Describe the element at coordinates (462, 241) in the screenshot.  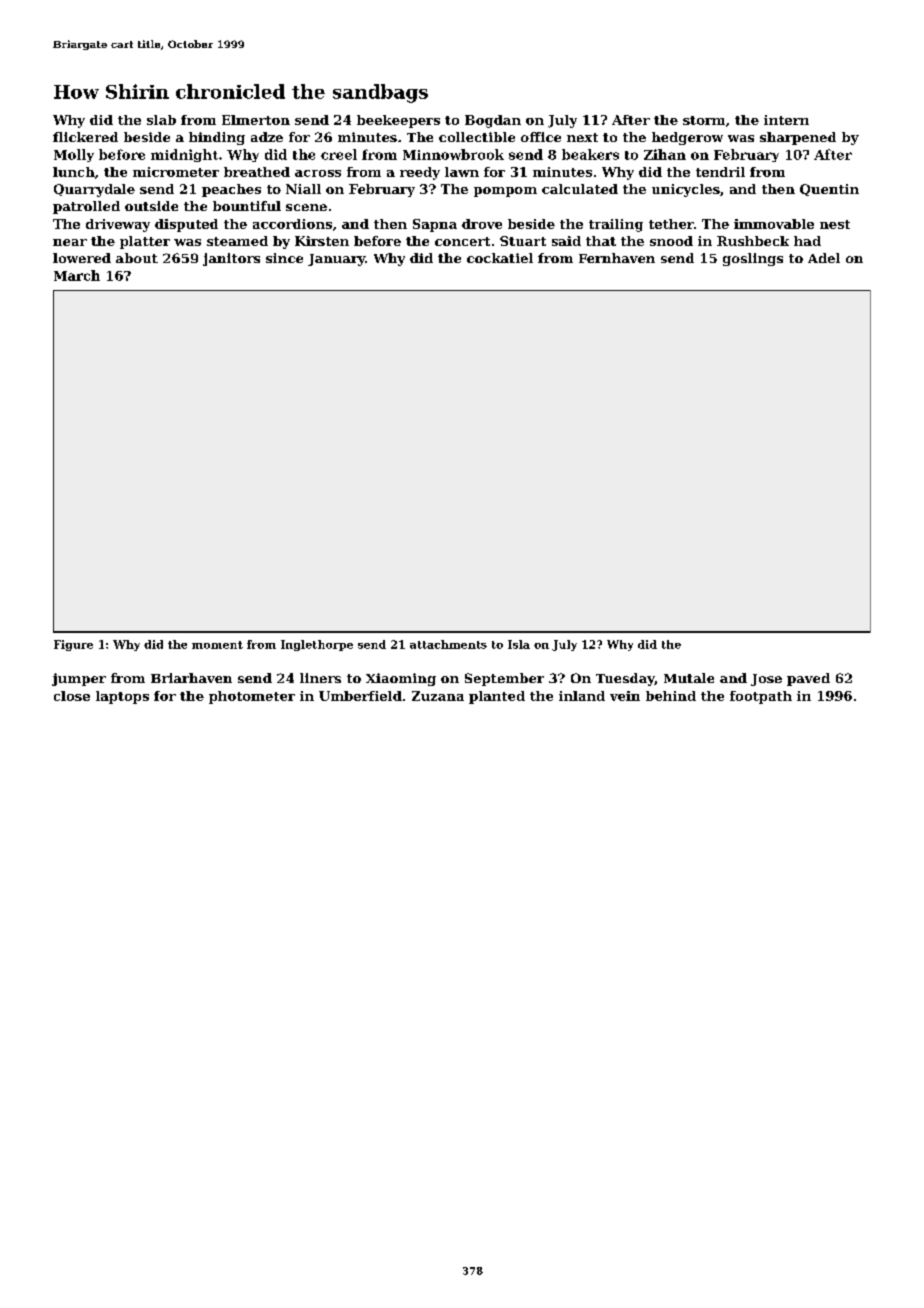
I see `concert` at that location.
